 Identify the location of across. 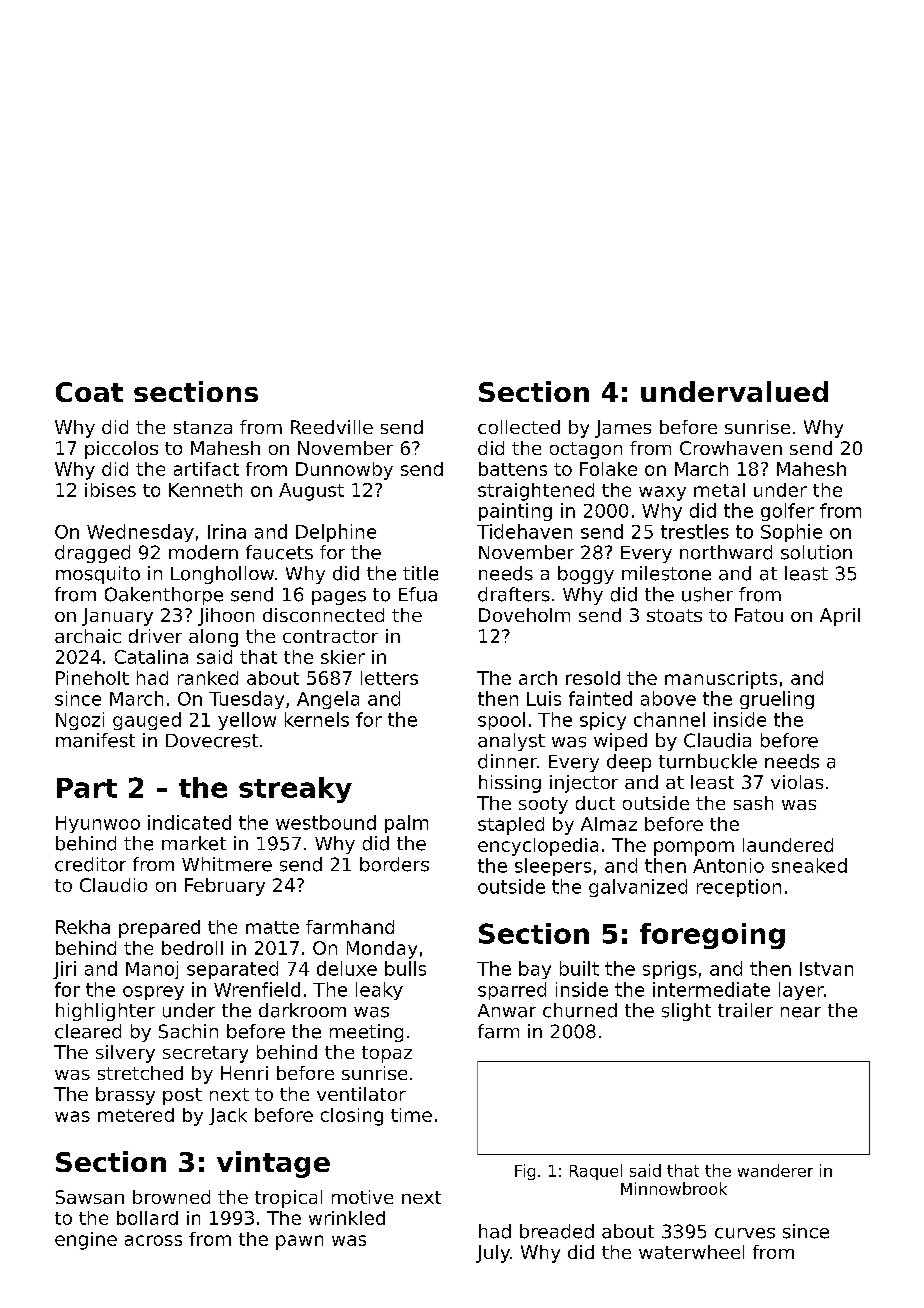
(153, 1240).
